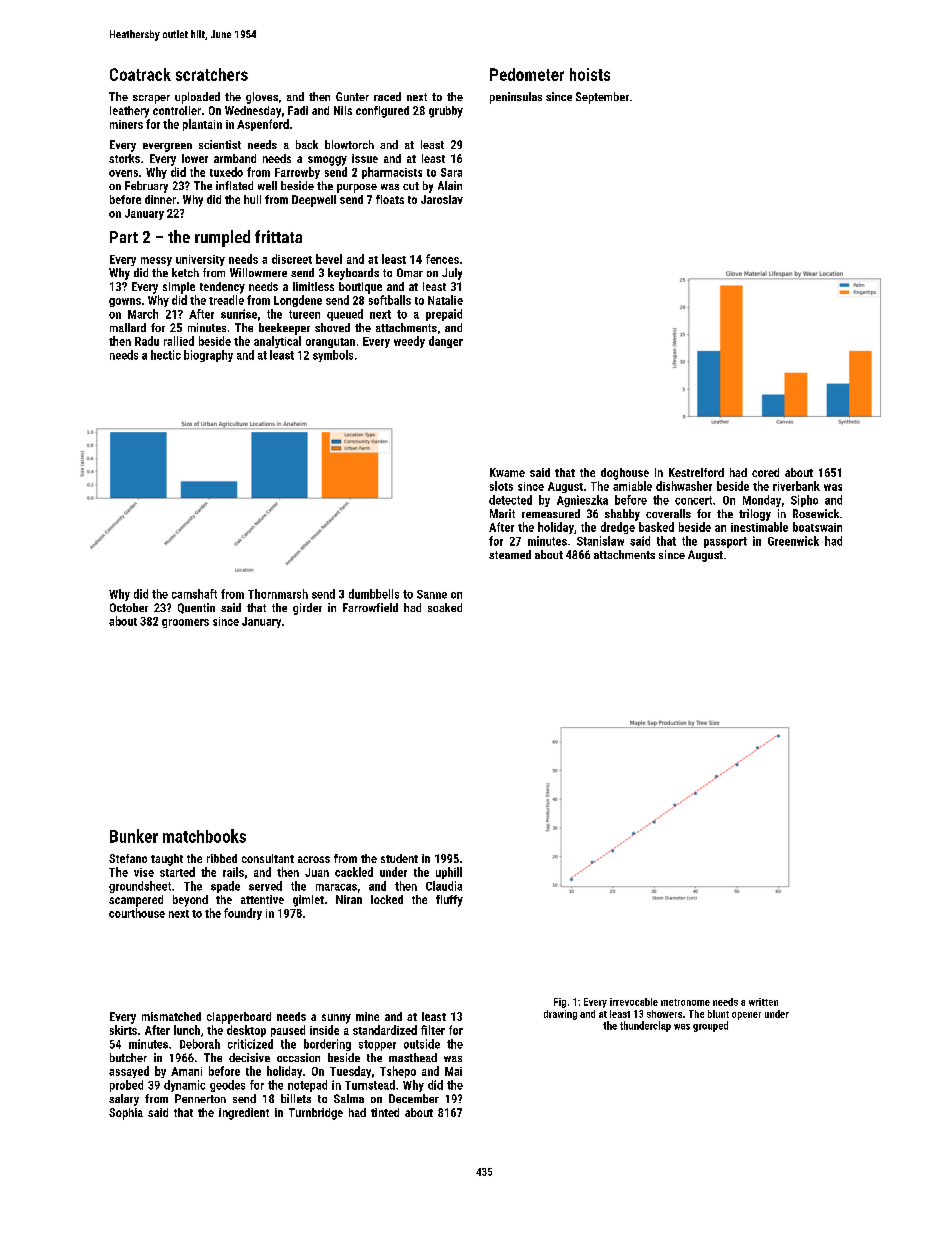 This document has height=1233, width=952. Describe the element at coordinates (124, 158) in the document. I see `storks` at that location.
